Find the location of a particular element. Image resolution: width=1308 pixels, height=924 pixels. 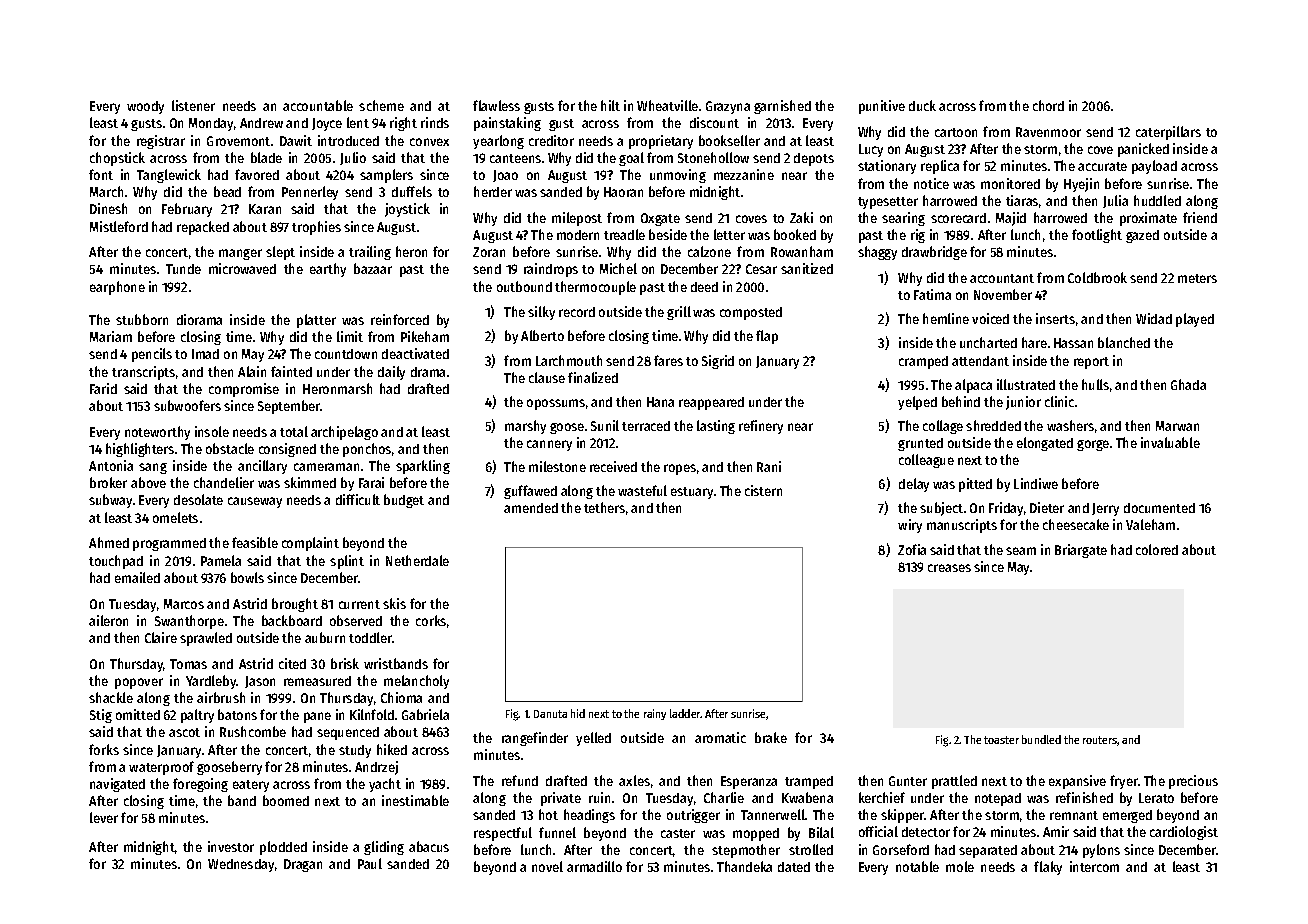

routers is located at coordinates (1100, 740).
